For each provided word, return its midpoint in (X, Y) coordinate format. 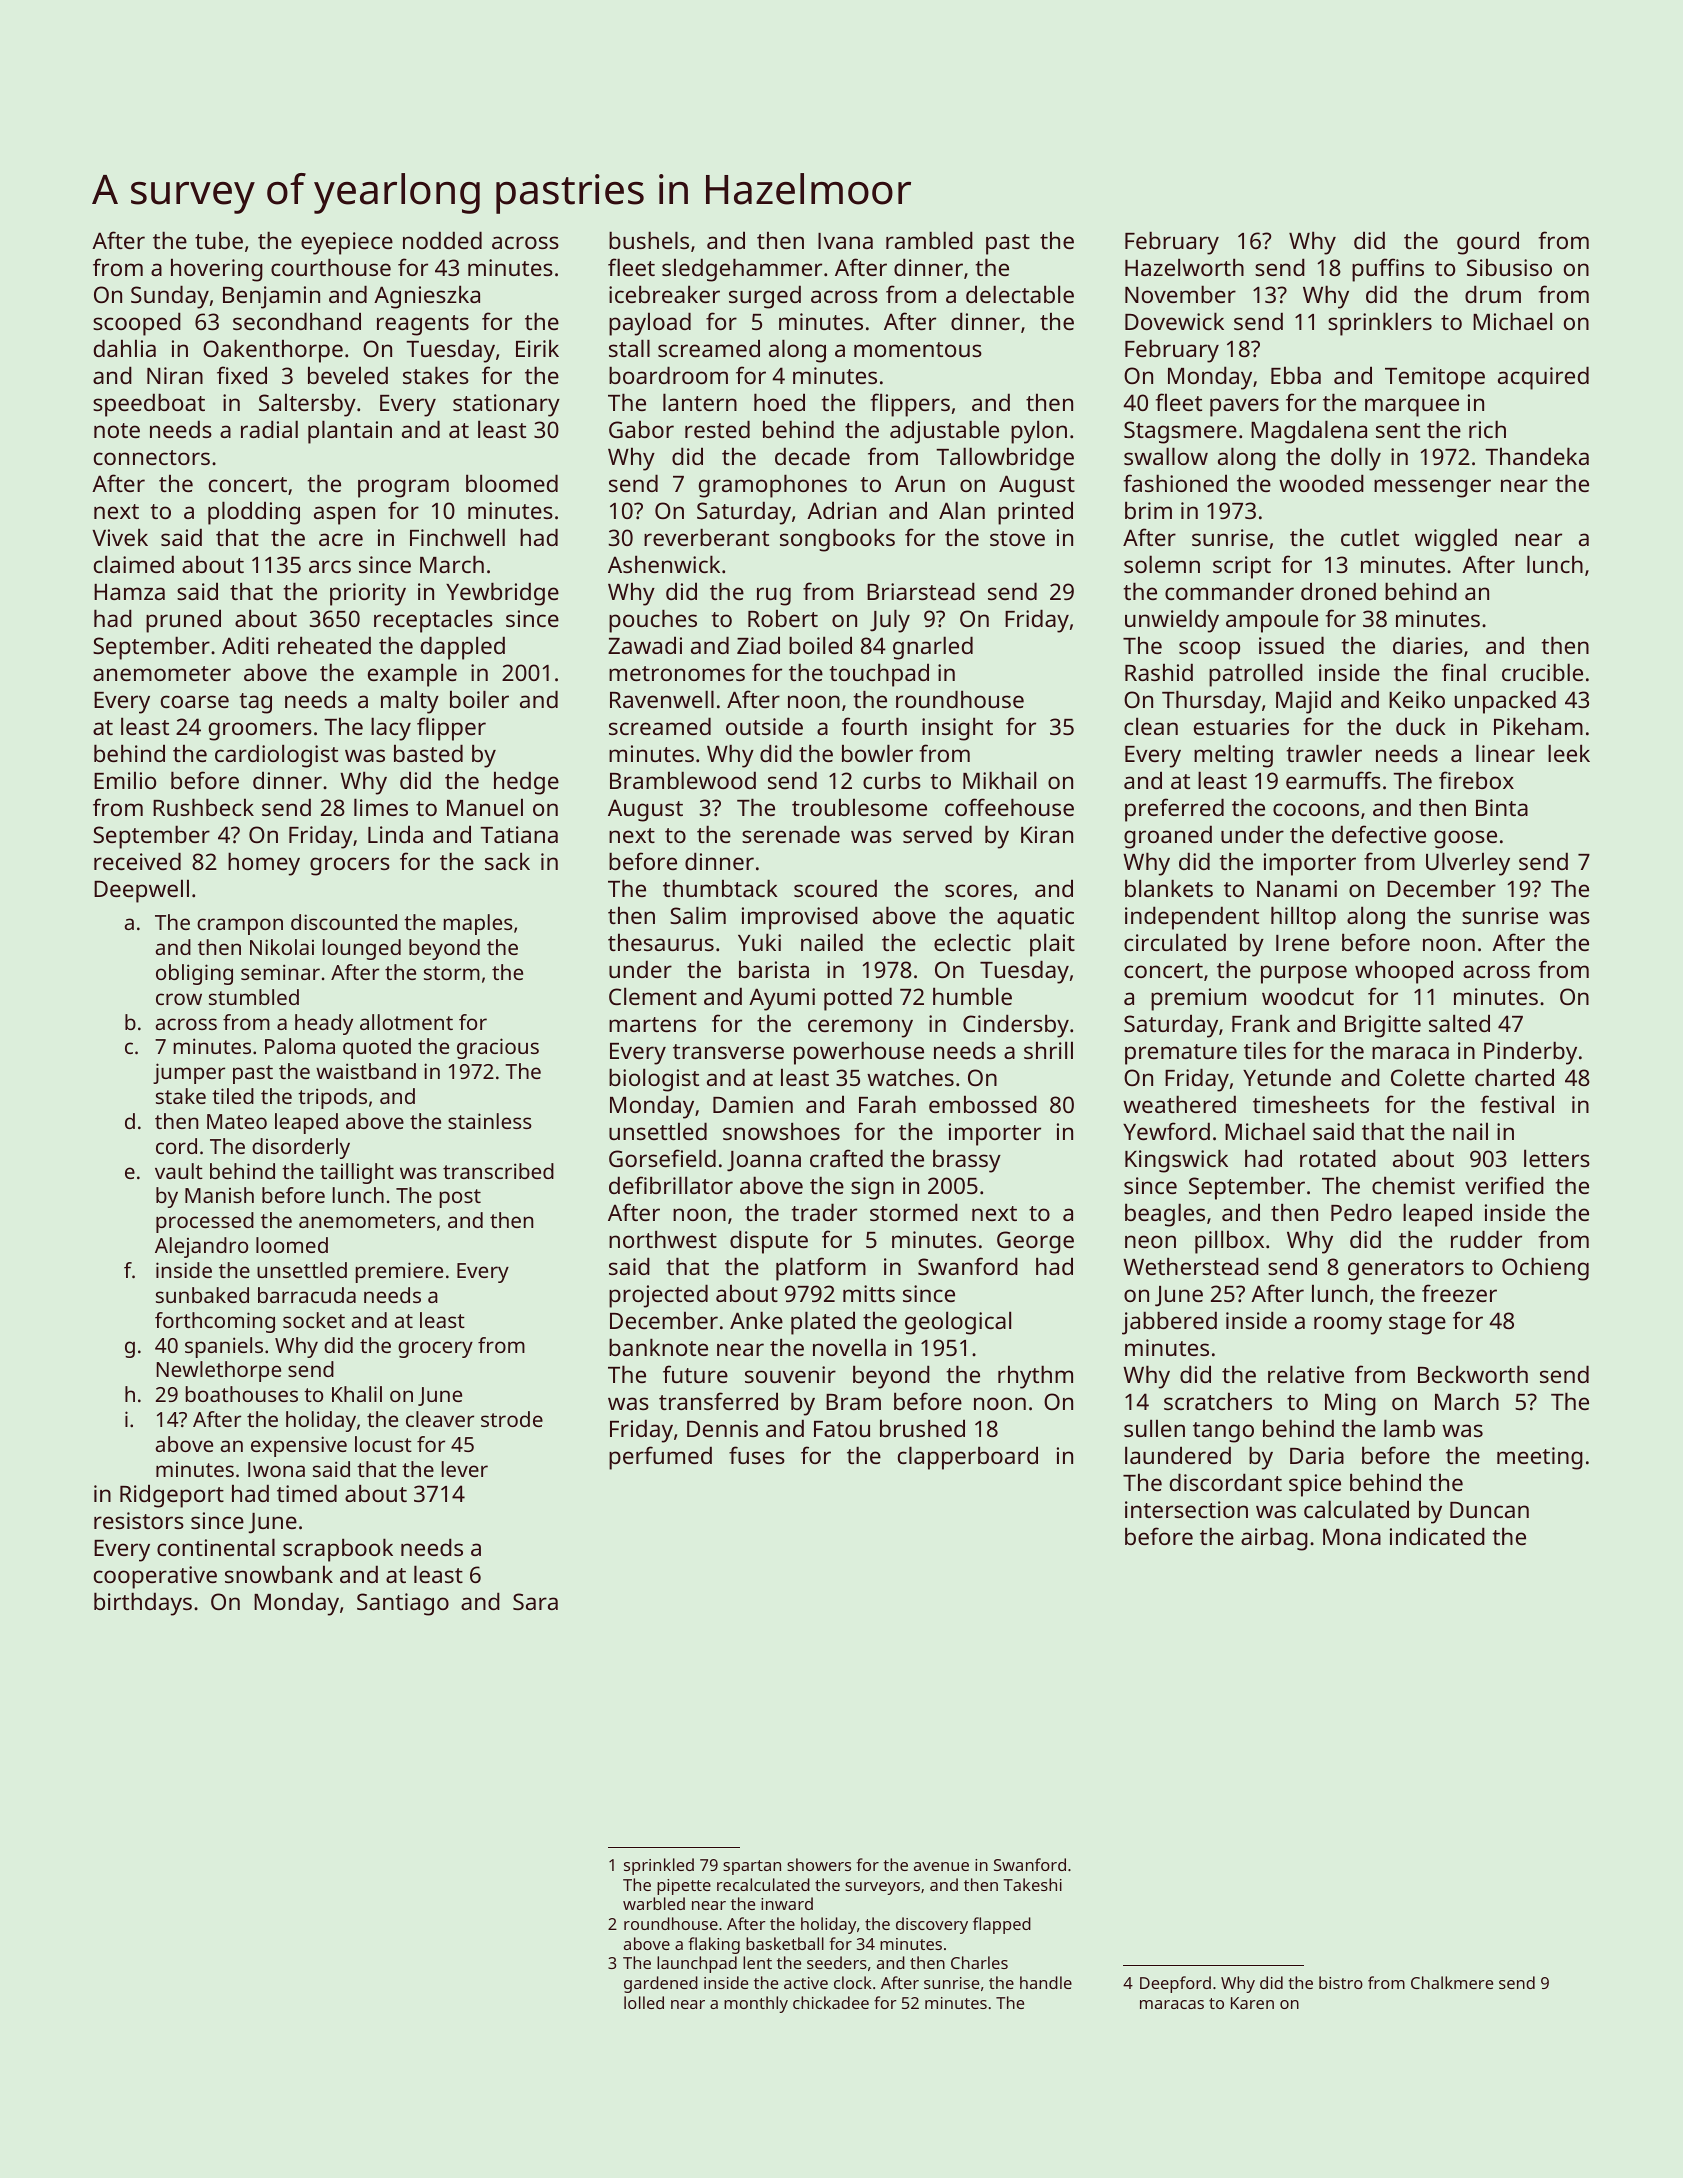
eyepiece (347, 243)
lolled (644, 2002)
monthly (756, 2004)
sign (872, 1188)
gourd (1488, 243)
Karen (1252, 2003)
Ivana (845, 241)
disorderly (301, 1148)
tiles (1265, 1050)
